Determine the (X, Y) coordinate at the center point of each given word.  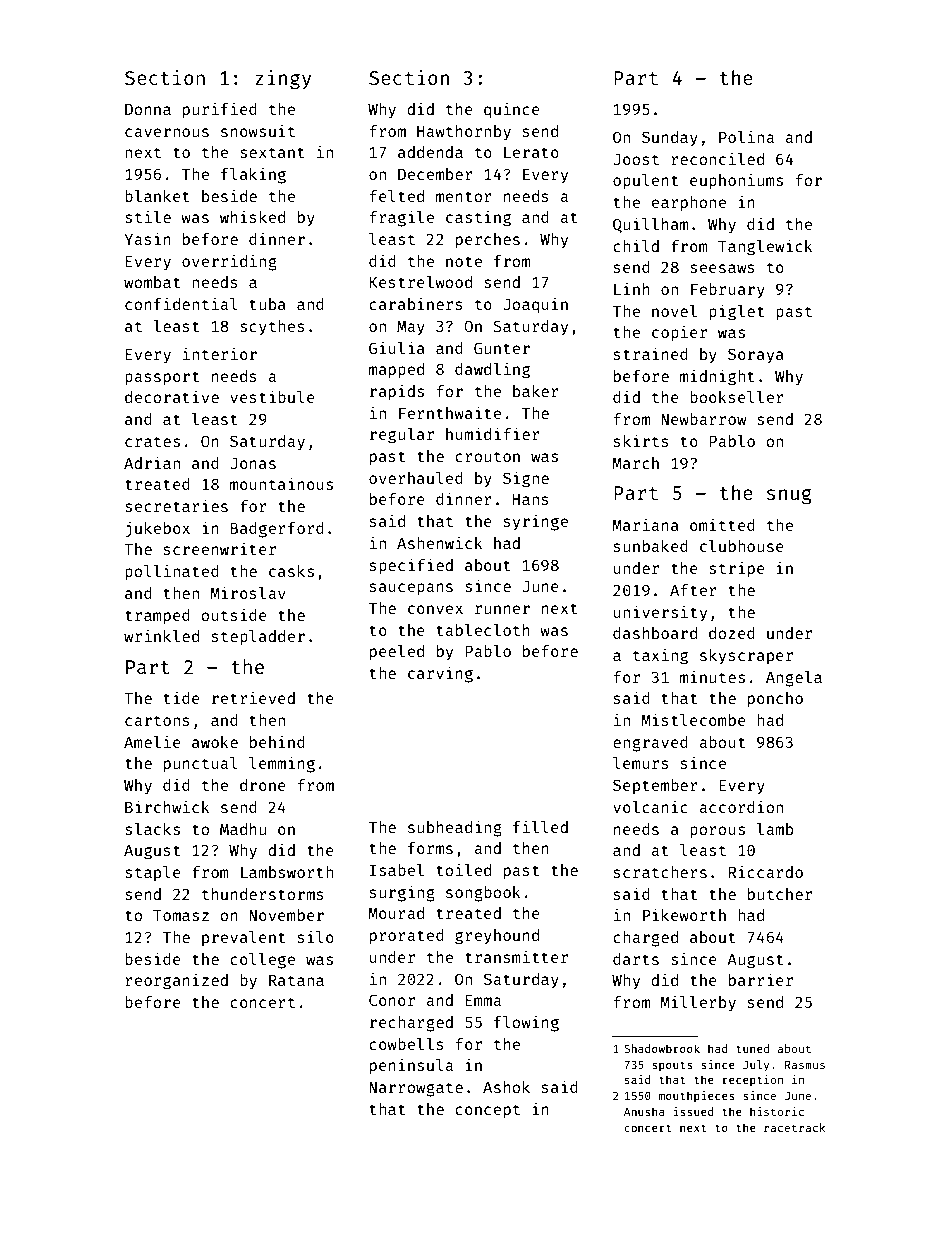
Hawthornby (464, 133)
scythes (272, 328)
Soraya (756, 356)
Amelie (152, 741)
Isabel (397, 870)
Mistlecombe (693, 719)
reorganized (176, 981)
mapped (396, 371)
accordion (741, 806)
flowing (526, 1023)
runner (502, 609)
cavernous (167, 132)
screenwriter (220, 548)
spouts (672, 1066)
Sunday (670, 139)
